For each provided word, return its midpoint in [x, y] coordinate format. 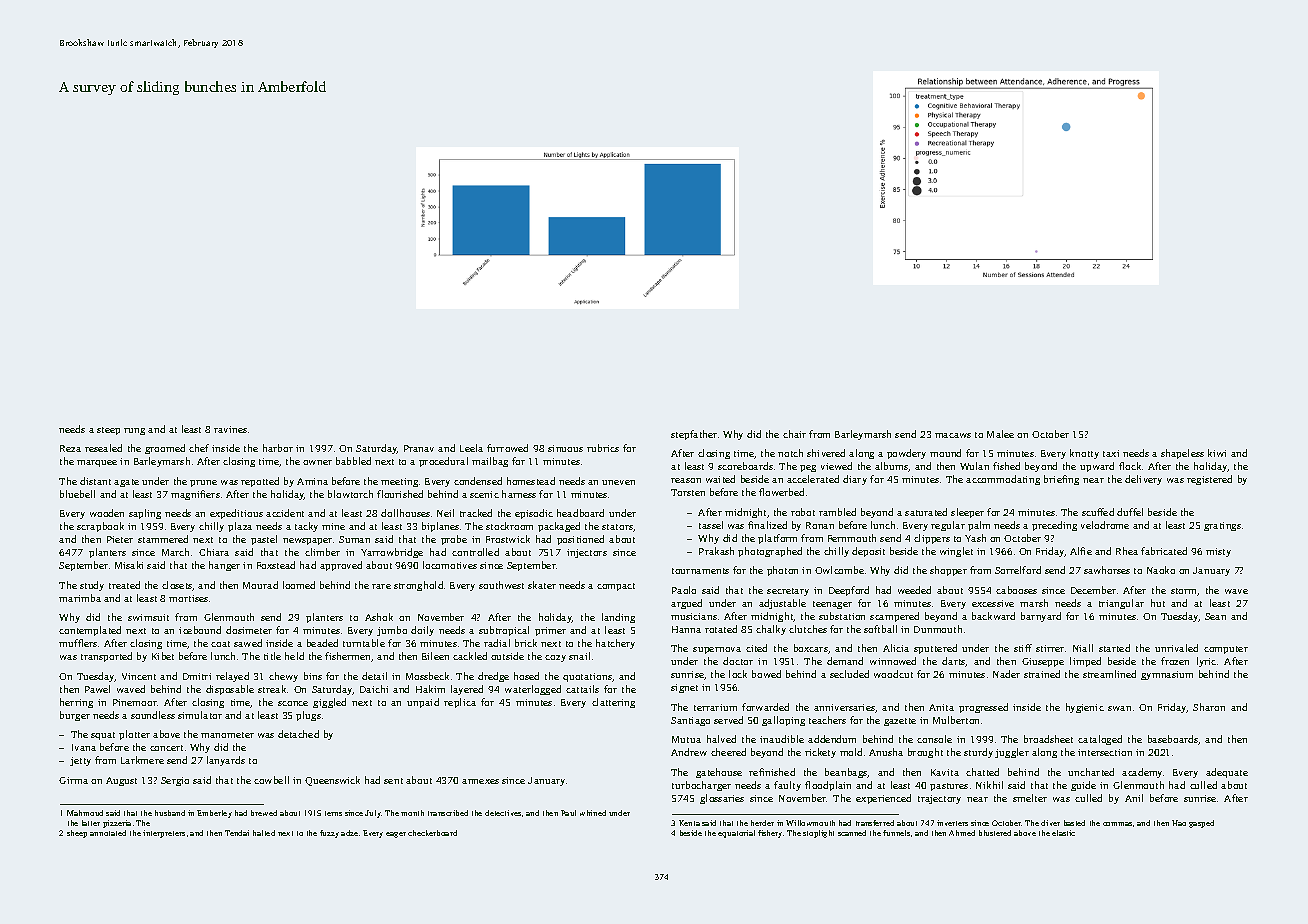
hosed [526, 676]
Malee [1000, 434]
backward [993, 616]
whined [593, 813]
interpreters [164, 834]
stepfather [694, 435]
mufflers [78, 643]
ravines [230, 429]
